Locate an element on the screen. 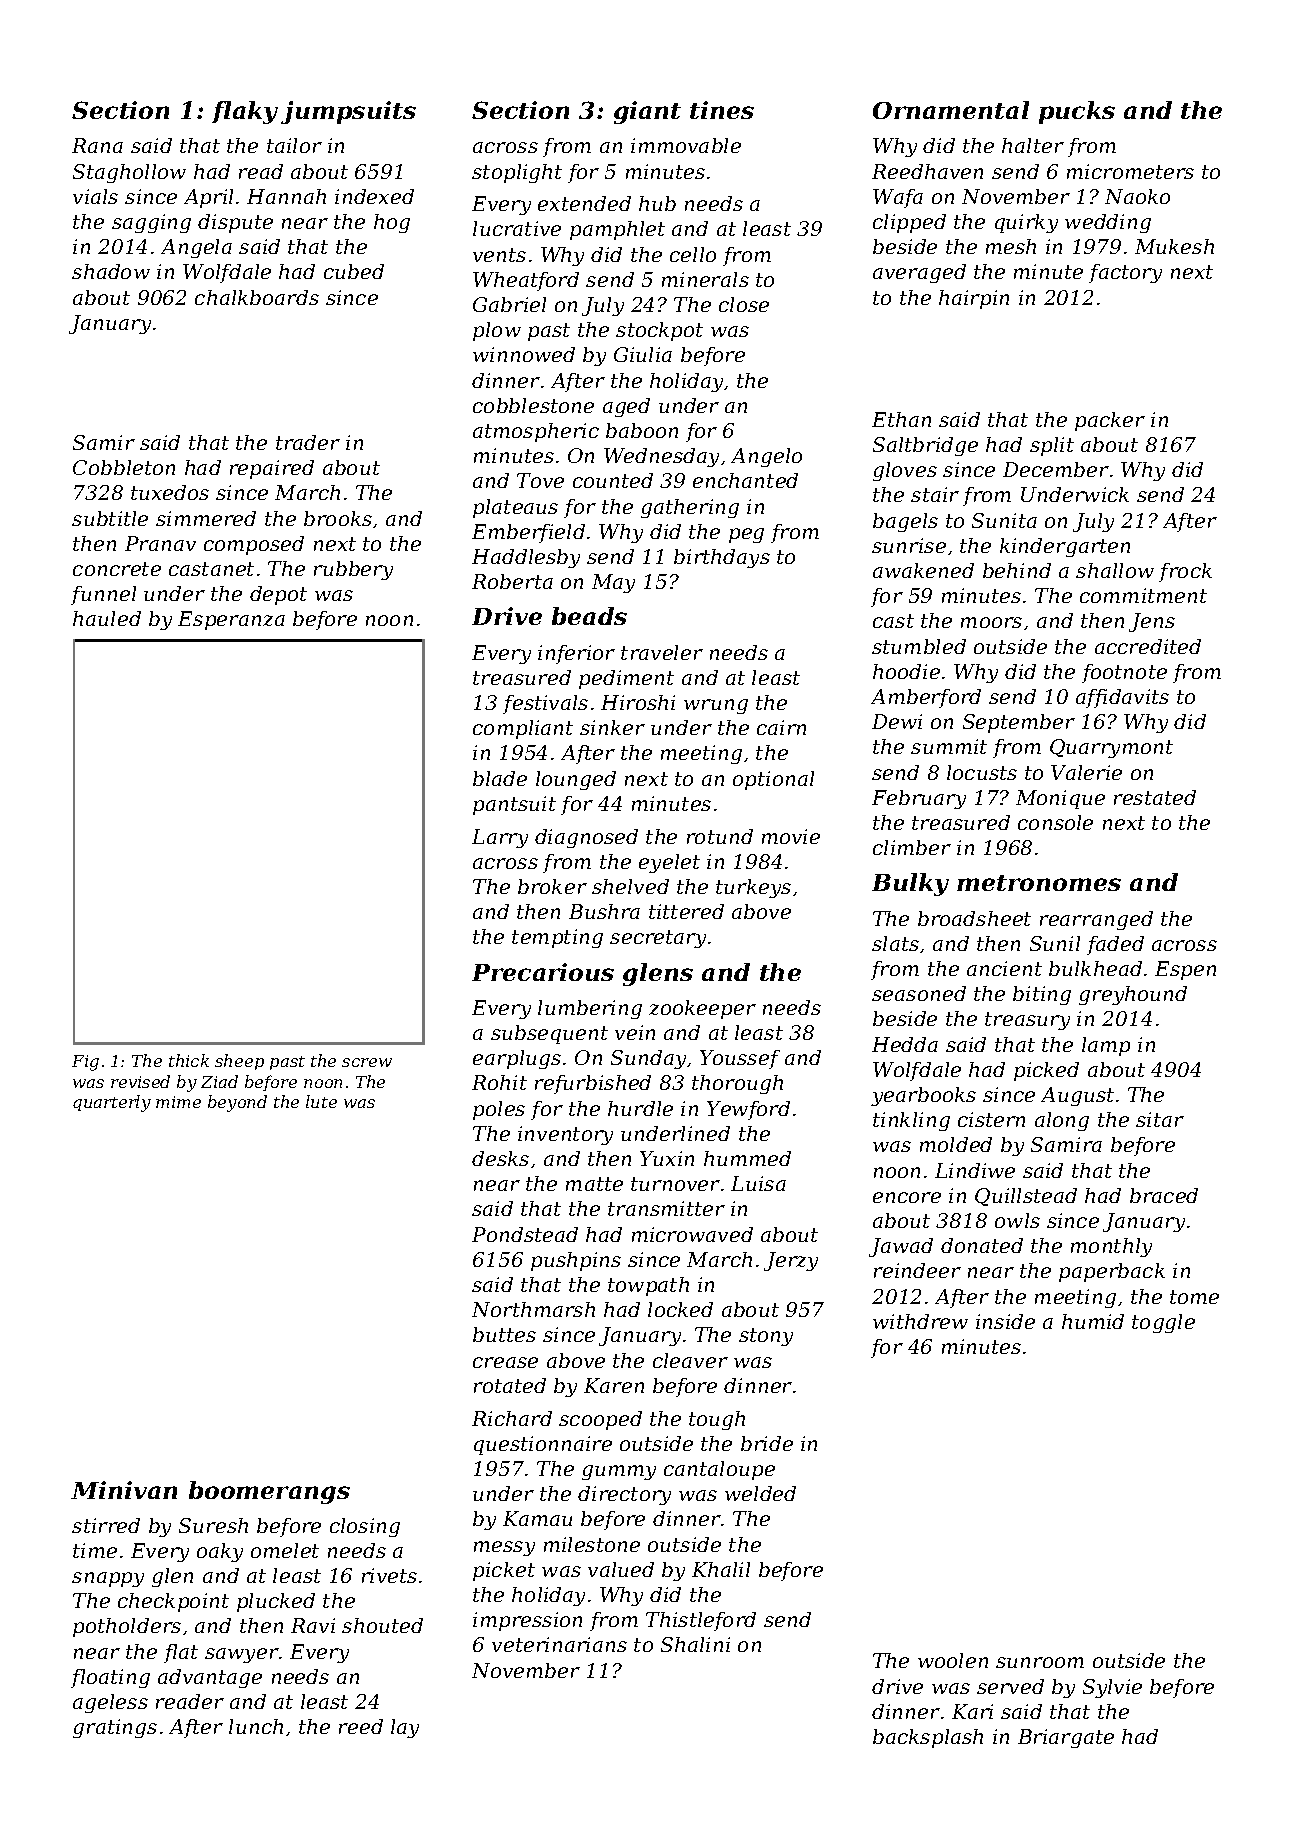  boomerangs is located at coordinates (269, 1492).
